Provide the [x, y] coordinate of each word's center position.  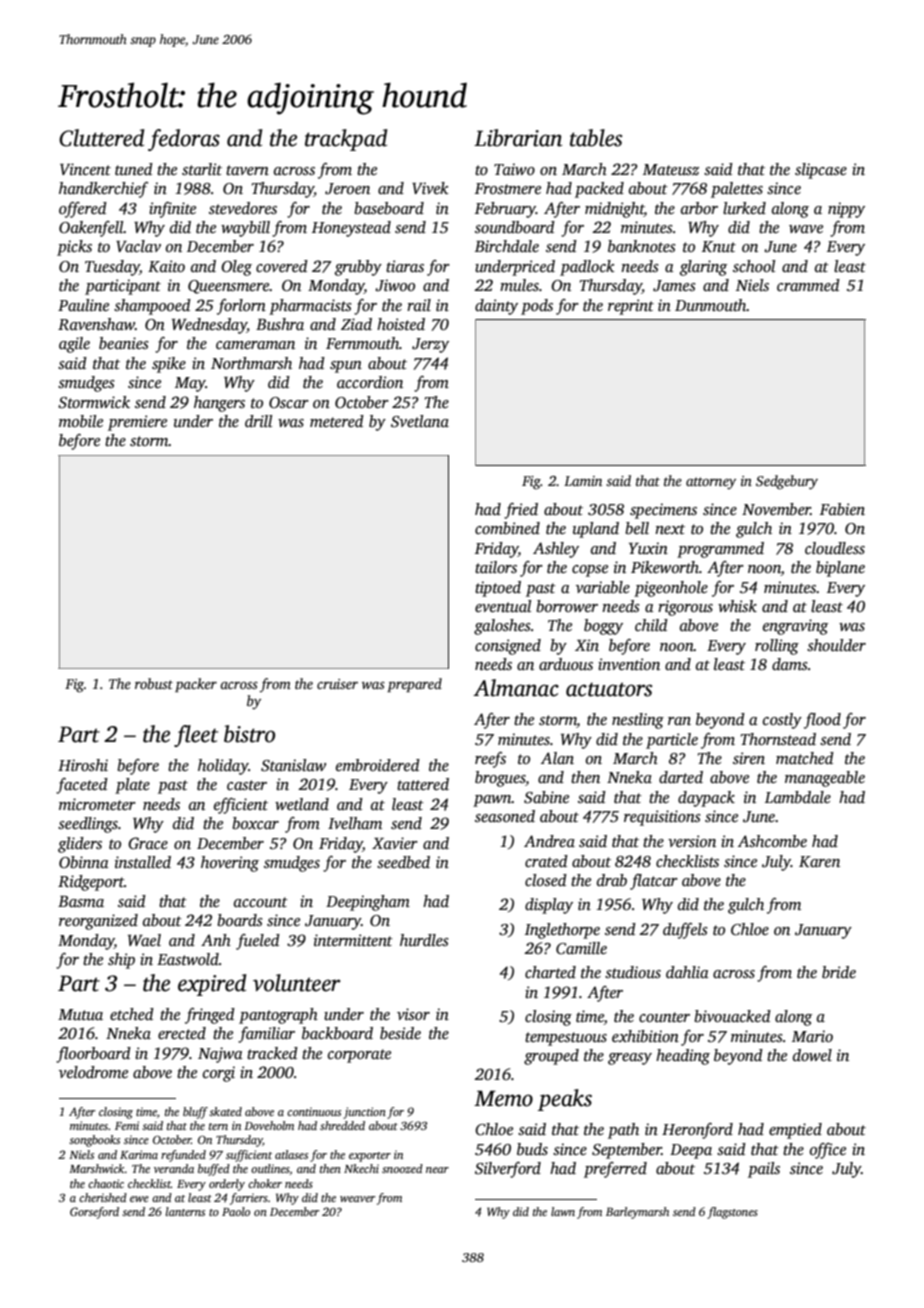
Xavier [395, 843]
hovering [230, 864]
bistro [249, 734]
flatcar [654, 882]
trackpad [346, 140]
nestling [638, 721]
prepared [414, 685]
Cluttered [102, 138]
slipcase [821, 171]
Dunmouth [711, 305]
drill [258, 421]
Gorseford [94, 1213]
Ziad [356, 324]
